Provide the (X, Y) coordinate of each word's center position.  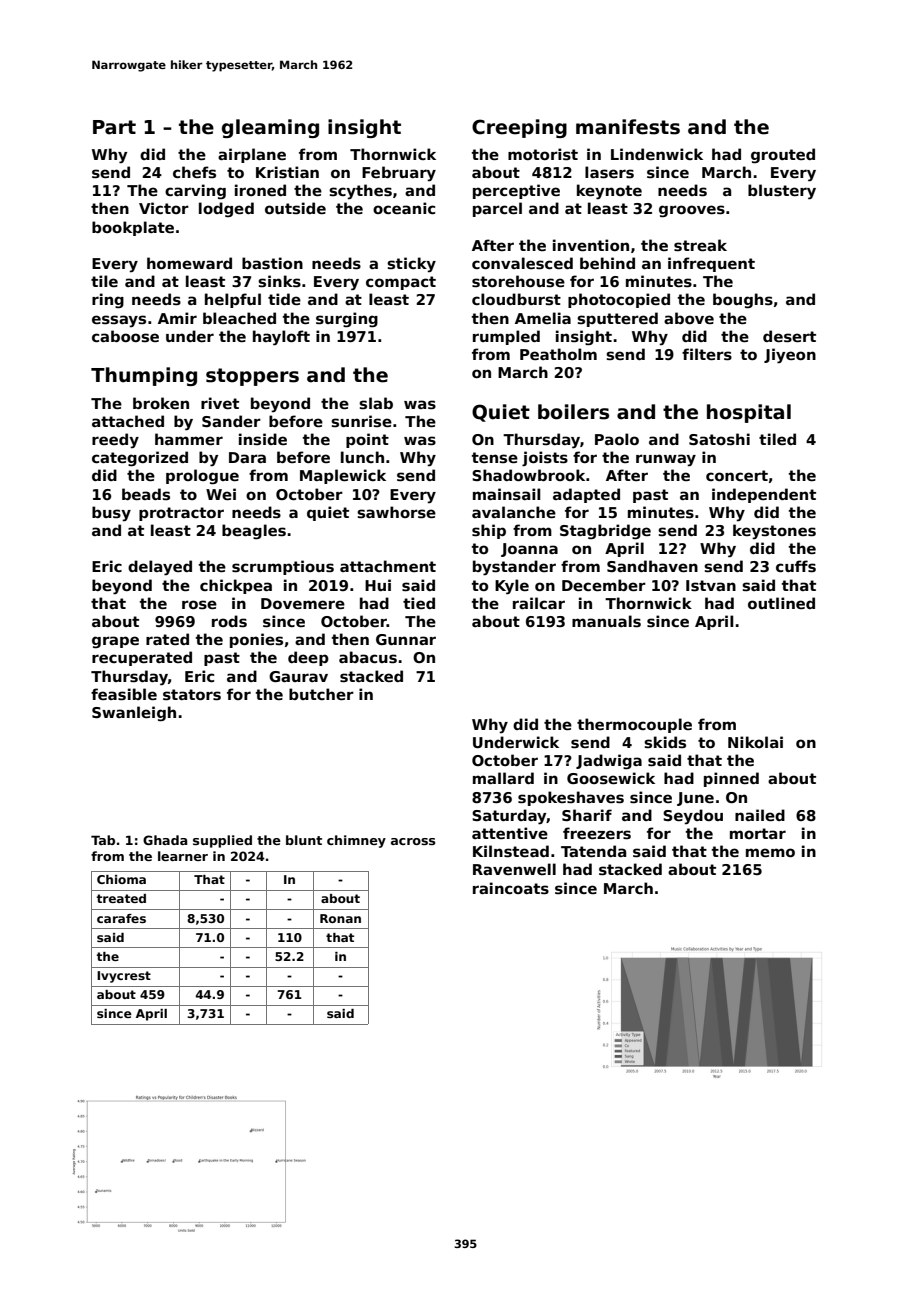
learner (183, 856)
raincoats (511, 888)
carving (195, 192)
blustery (782, 192)
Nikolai (755, 742)
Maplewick (343, 476)
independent (764, 495)
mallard (503, 778)
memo (770, 852)
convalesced (522, 263)
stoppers (252, 377)
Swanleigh (134, 714)
